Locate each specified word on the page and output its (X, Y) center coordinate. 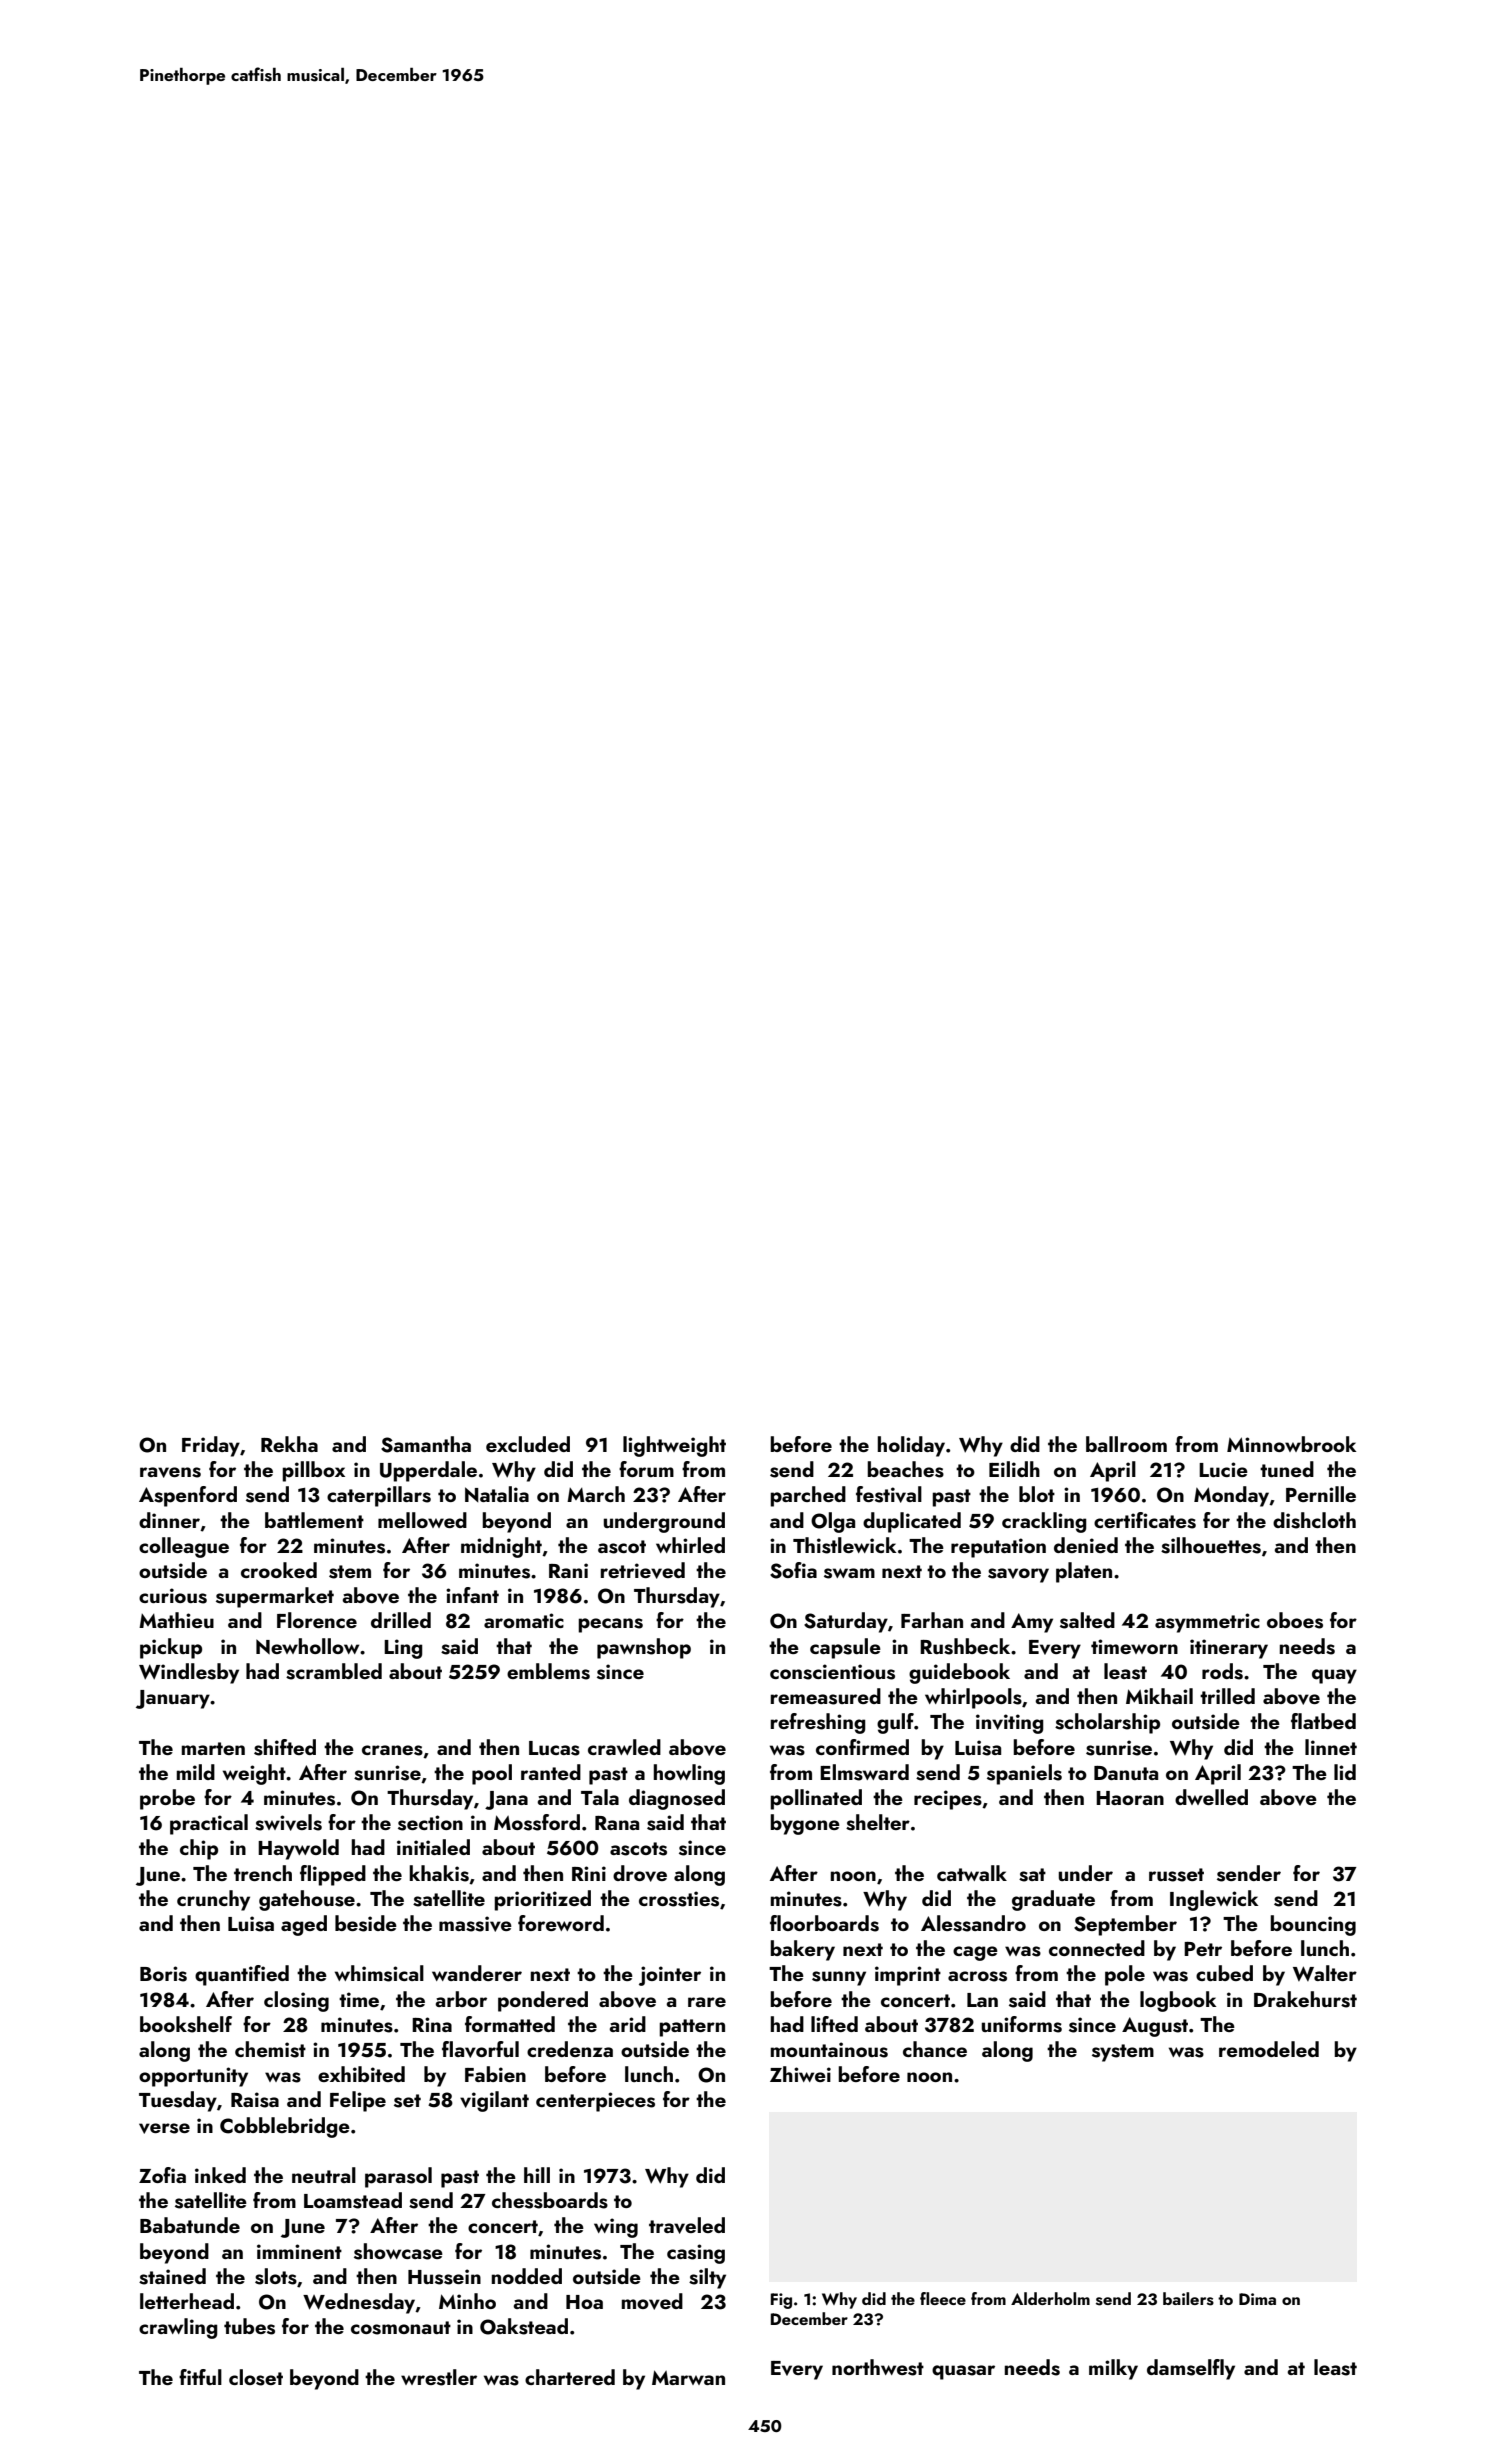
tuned (1287, 1469)
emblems (548, 1671)
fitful (200, 2377)
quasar (963, 2372)
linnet (1331, 1747)
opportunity (193, 2077)
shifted (285, 1747)
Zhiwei (800, 2074)
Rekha (289, 1444)
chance (935, 2049)
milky (1113, 2369)
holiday (911, 1446)
